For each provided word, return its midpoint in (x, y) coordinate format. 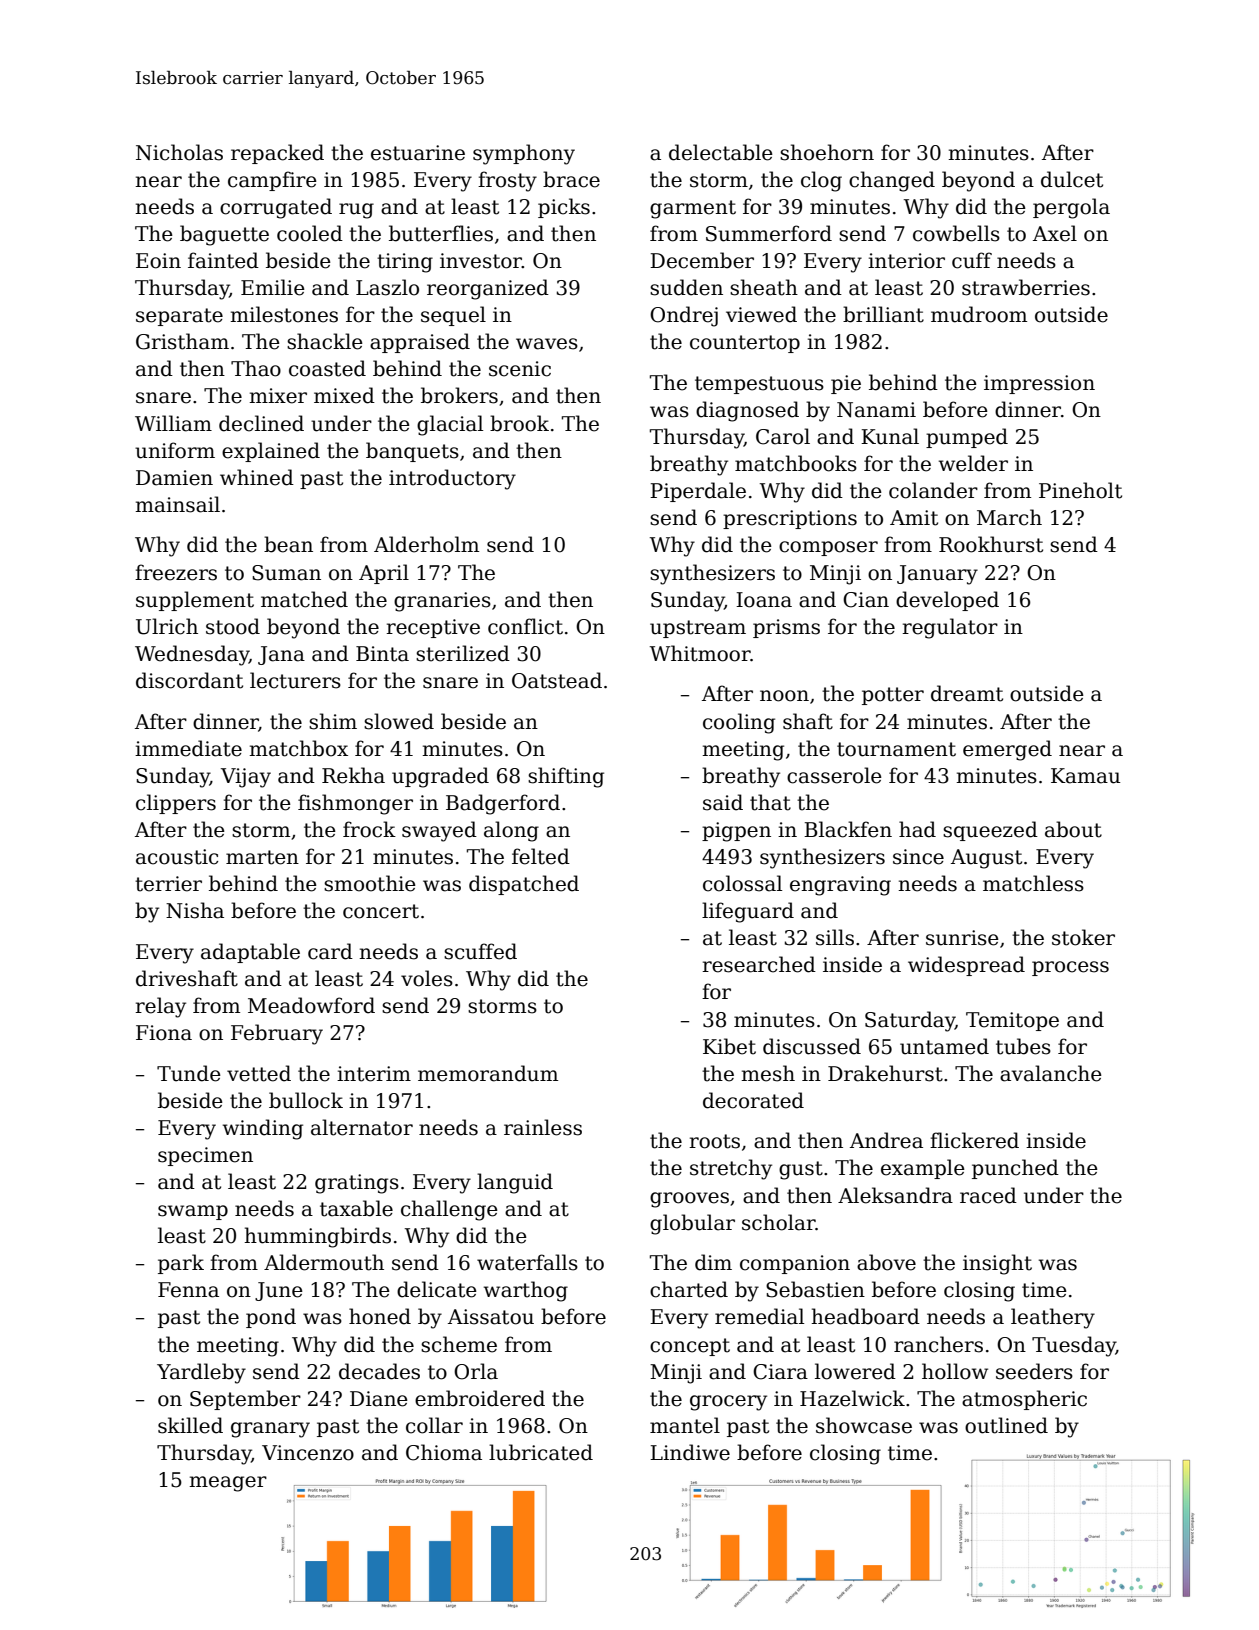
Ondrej (684, 316)
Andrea (886, 1140)
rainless (543, 1127)
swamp (193, 1212)
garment (693, 209)
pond (271, 1318)
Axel (1055, 233)
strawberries (1026, 287)
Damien (174, 478)
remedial (759, 1316)
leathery (1053, 1318)
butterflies (441, 233)
